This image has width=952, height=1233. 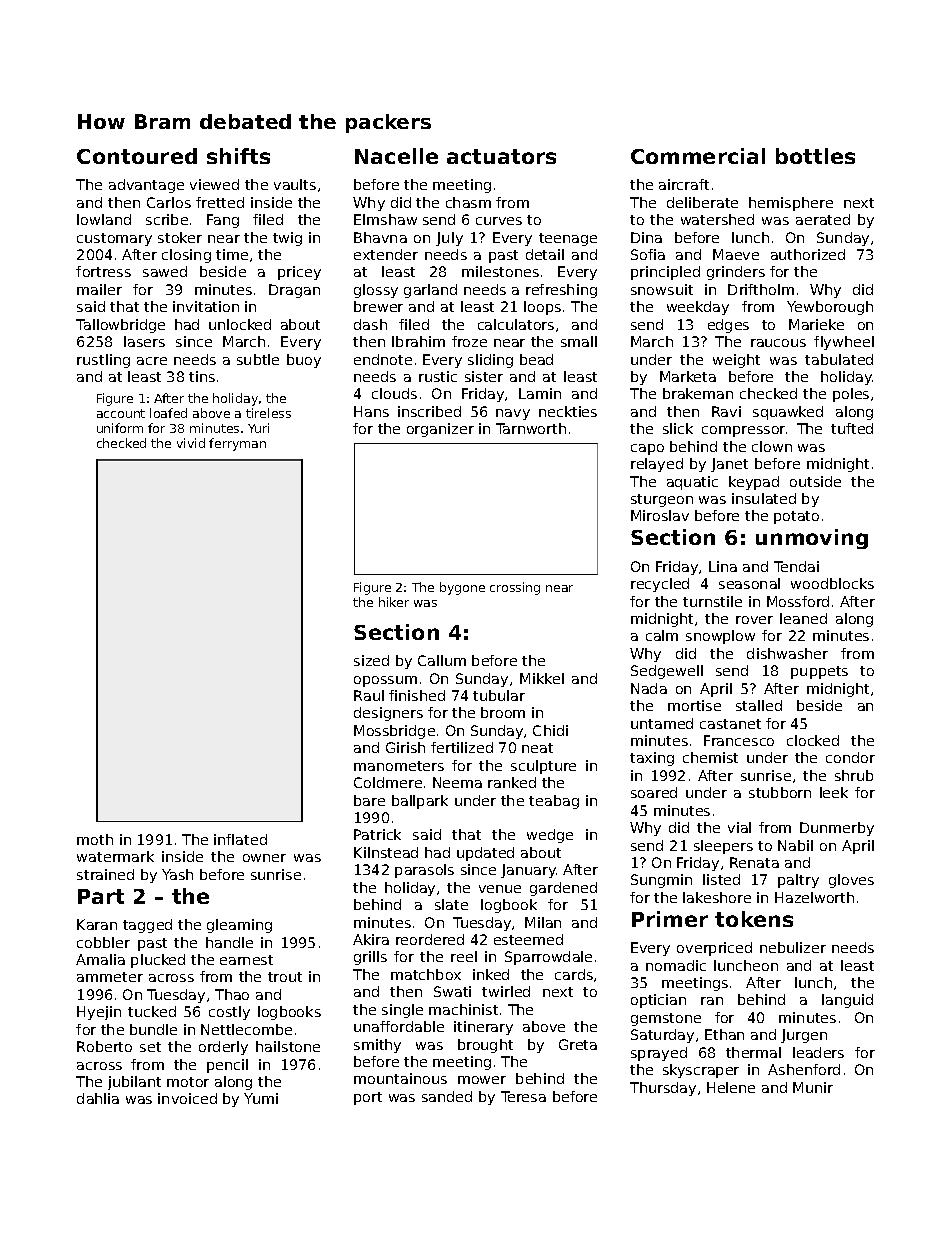 What do you see at coordinates (137, 156) in the image?
I see `Contoured` at bounding box center [137, 156].
